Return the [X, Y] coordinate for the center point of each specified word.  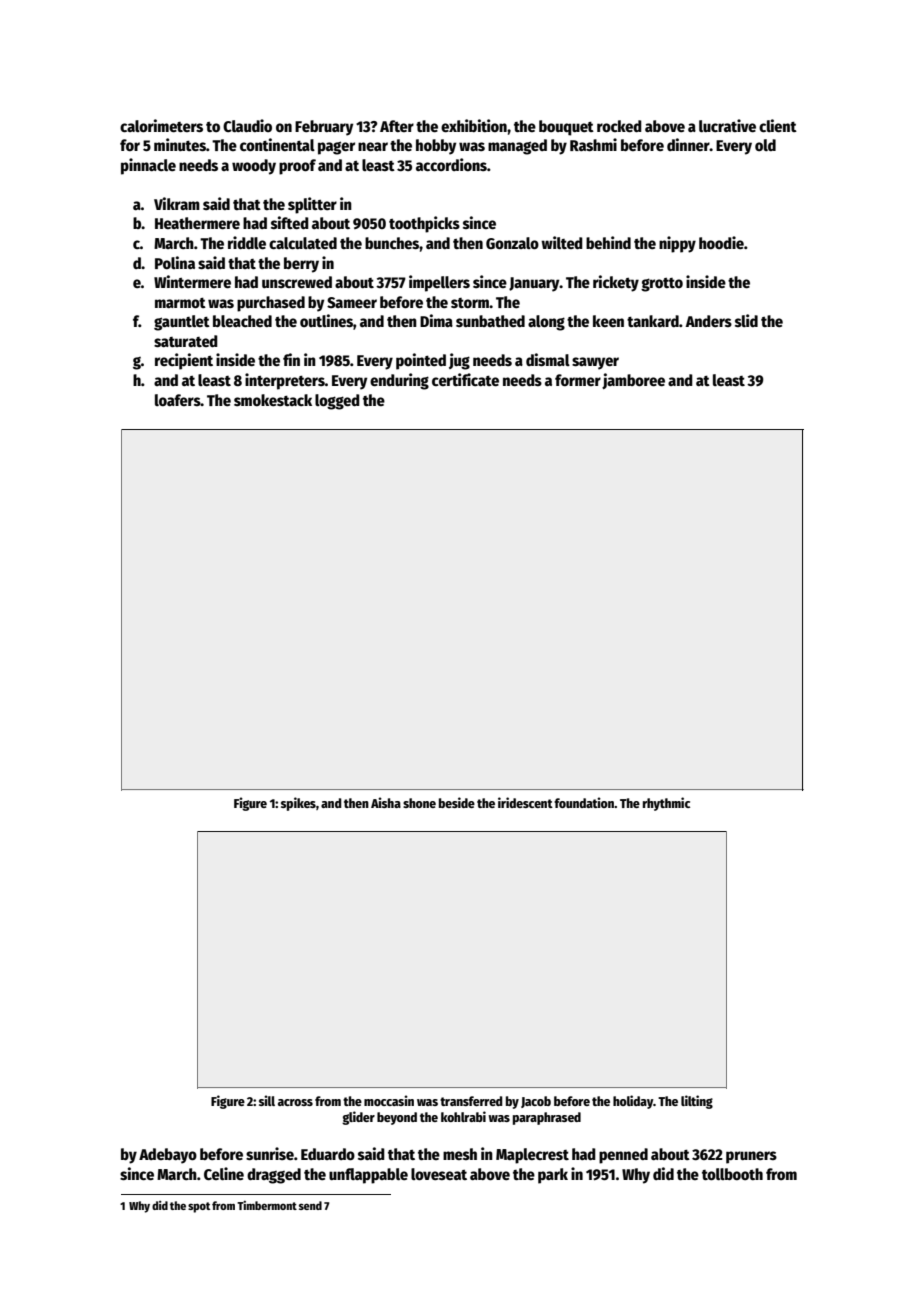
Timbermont [267, 1205]
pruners [751, 1157]
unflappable [368, 1176]
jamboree [633, 381]
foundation [584, 802]
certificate [465, 380]
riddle [247, 243]
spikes [298, 804]
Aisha [386, 802]
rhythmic [666, 804]
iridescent [525, 802]
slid [746, 320]
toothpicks [424, 224]
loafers [178, 400]
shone [419, 803]
